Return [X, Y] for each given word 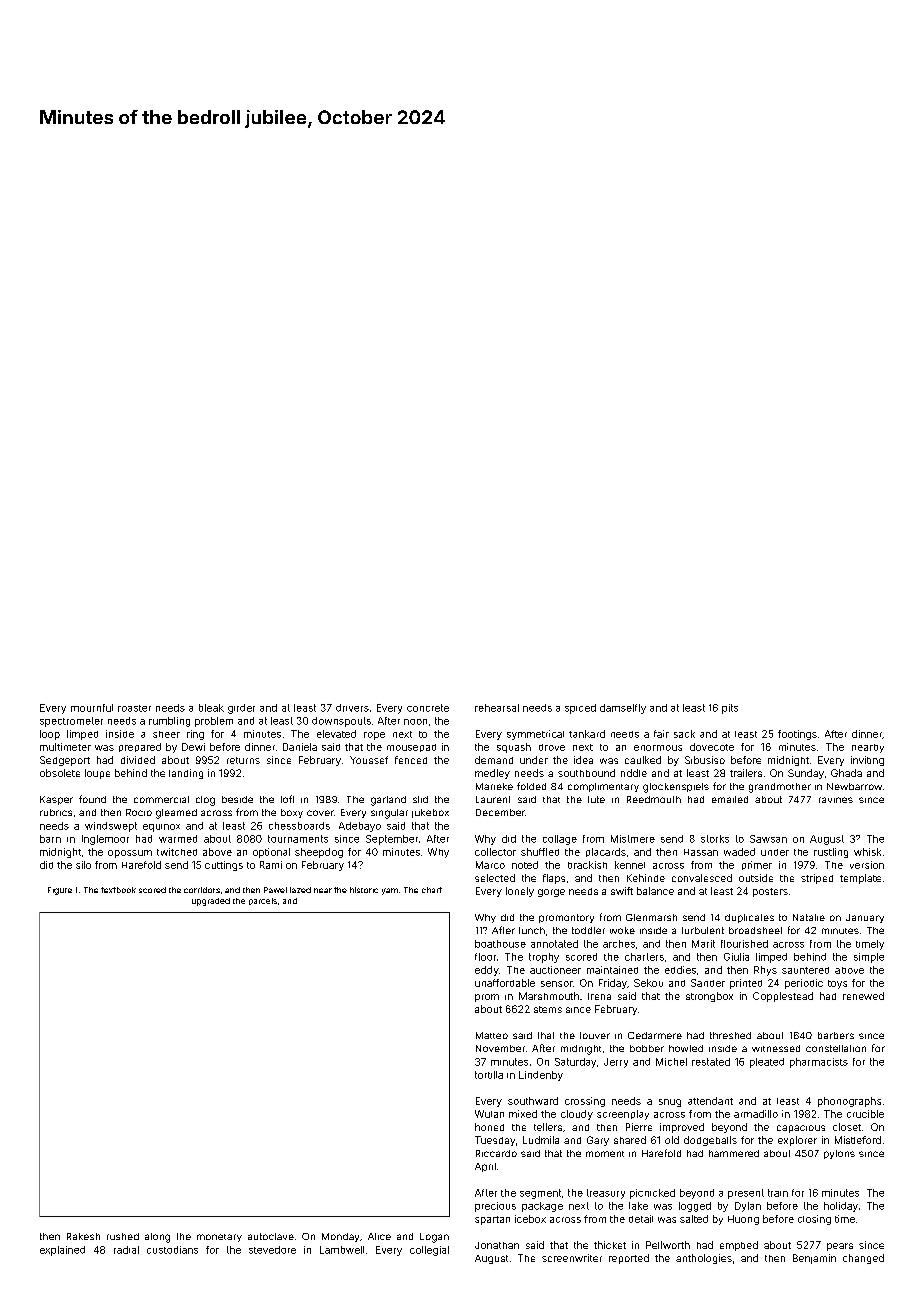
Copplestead [783, 997]
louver [595, 1035]
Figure [60, 891]
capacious [801, 1129]
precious [495, 1207]
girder [241, 709]
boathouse [500, 944]
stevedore [272, 1250]
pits [730, 709]
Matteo [492, 1035]
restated [711, 1062]
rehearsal [497, 708]
